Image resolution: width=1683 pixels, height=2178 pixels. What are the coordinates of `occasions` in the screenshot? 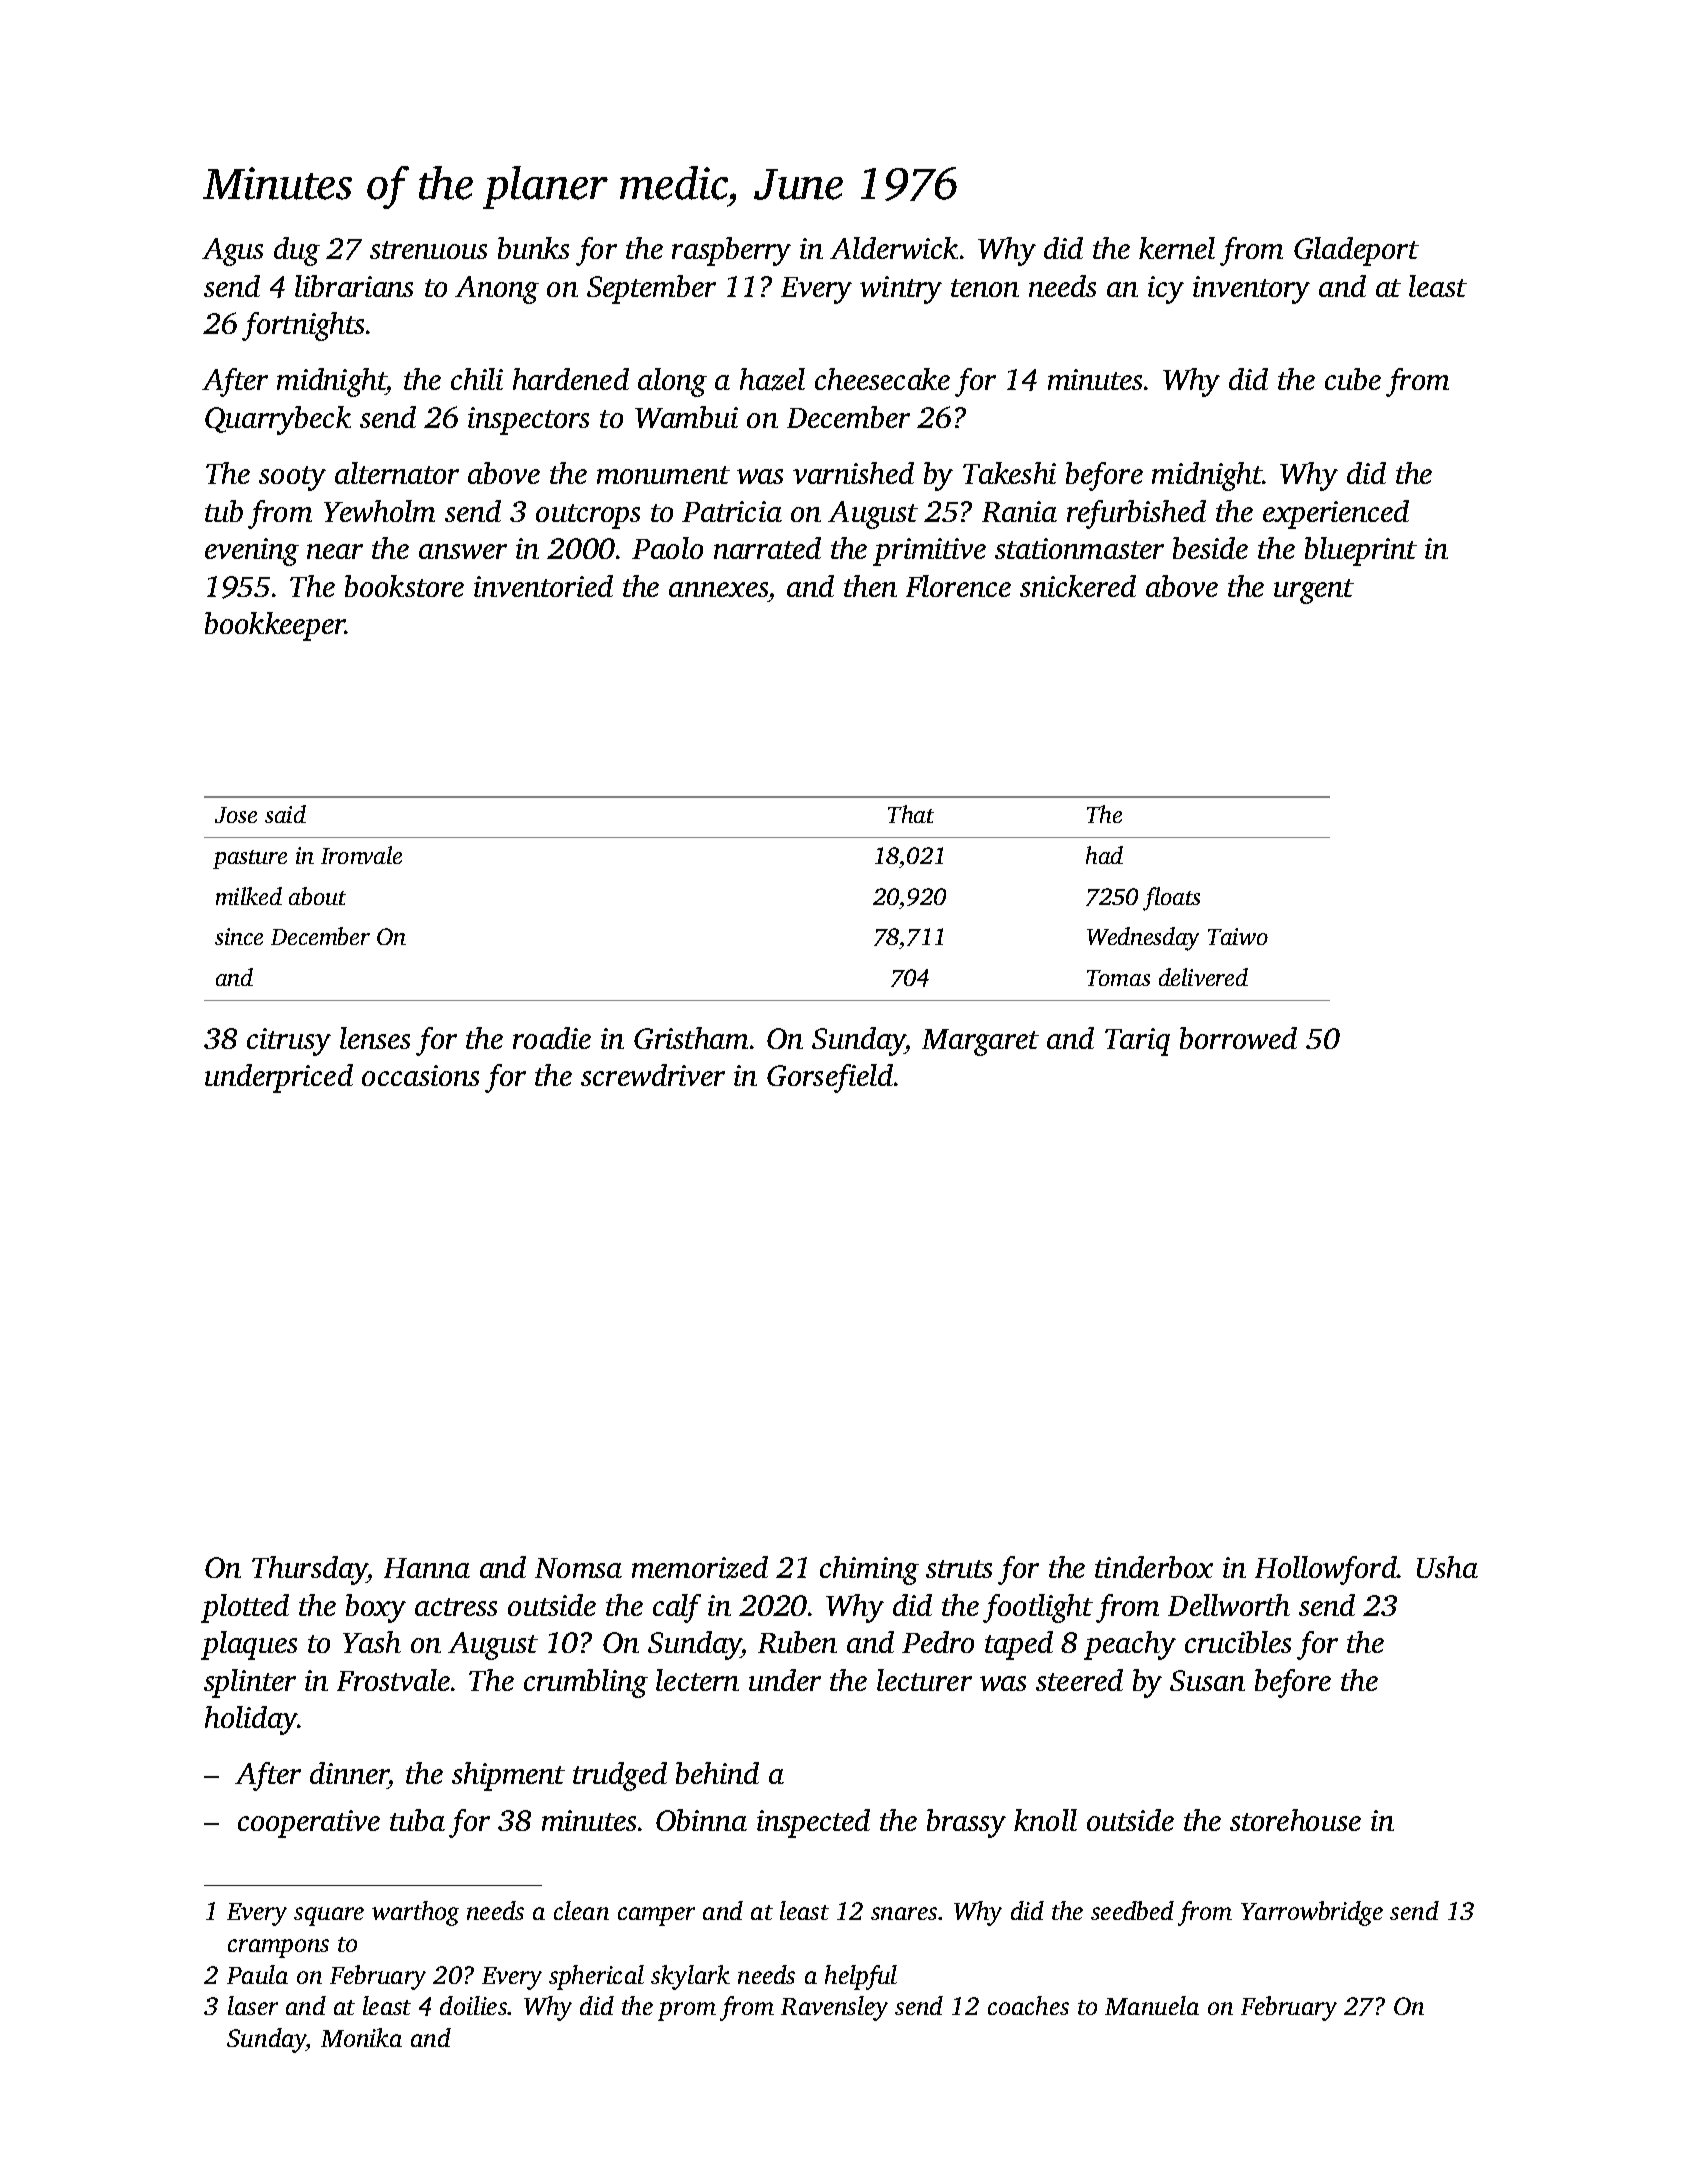 It's located at (420, 1075).
